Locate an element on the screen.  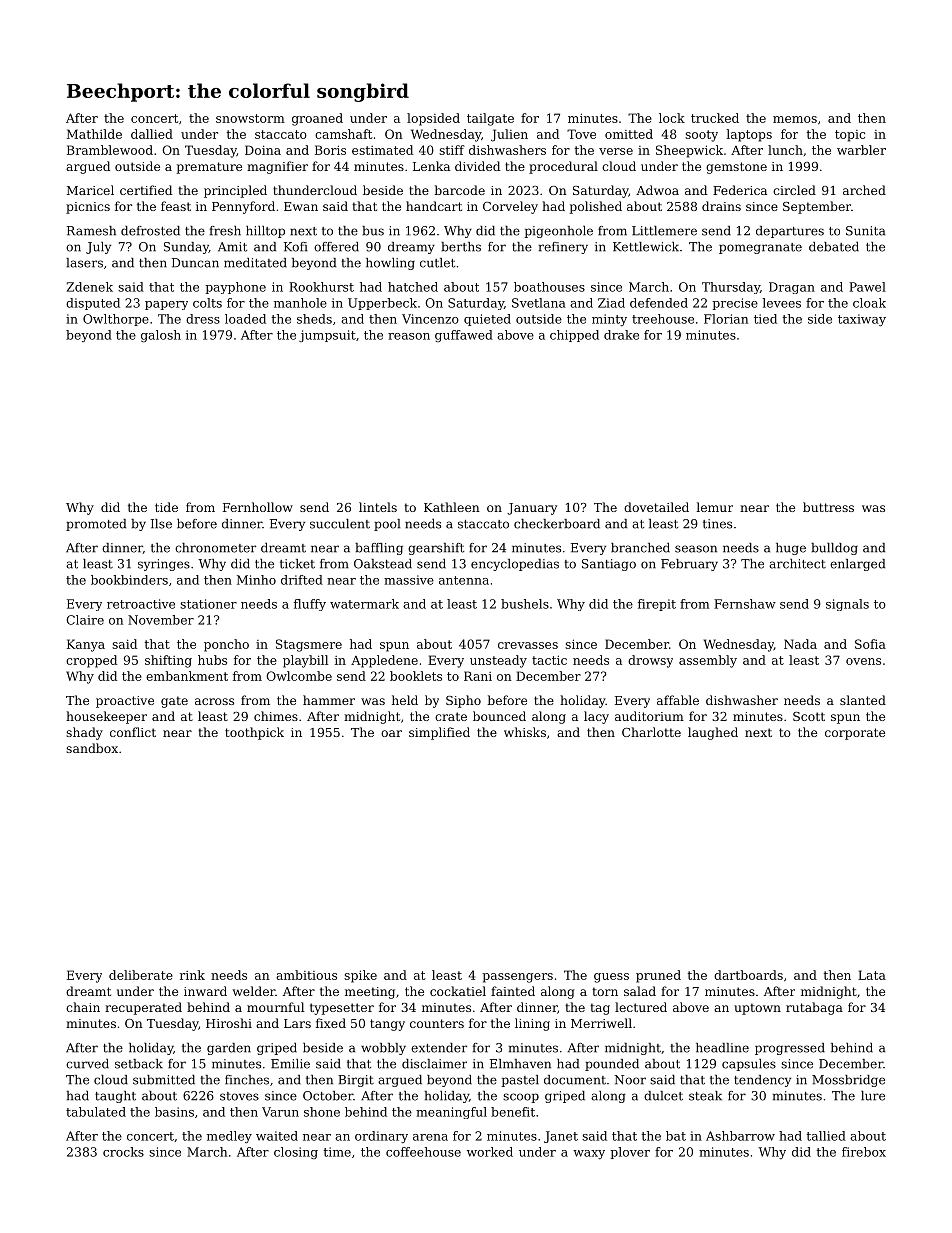
gemstone is located at coordinates (736, 168).
